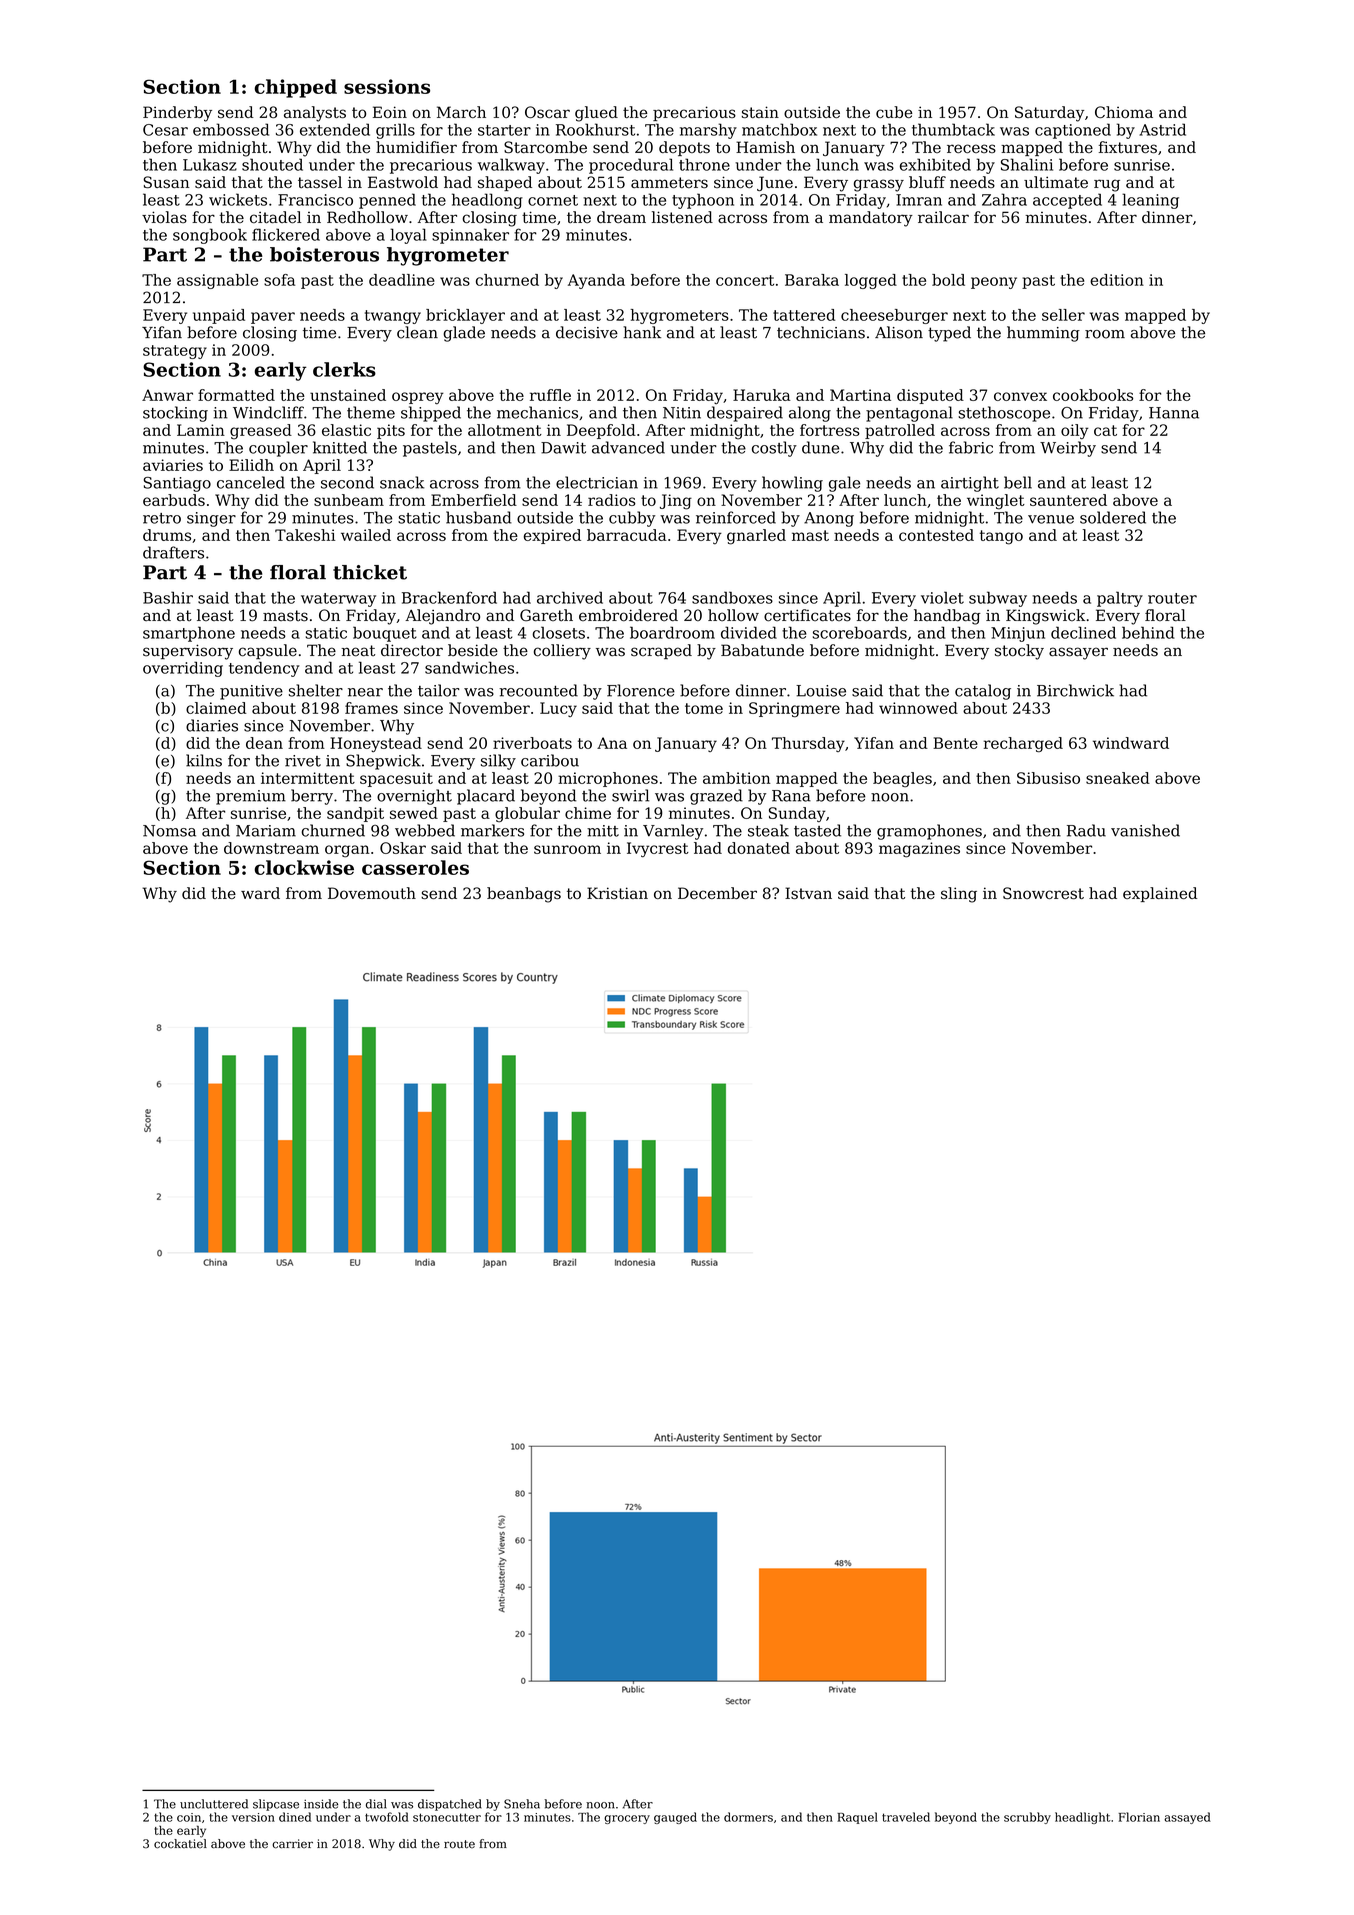 The image size is (1354, 1915). What do you see at coordinates (276, 1805) in the document?
I see `slipcase` at bounding box center [276, 1805].
